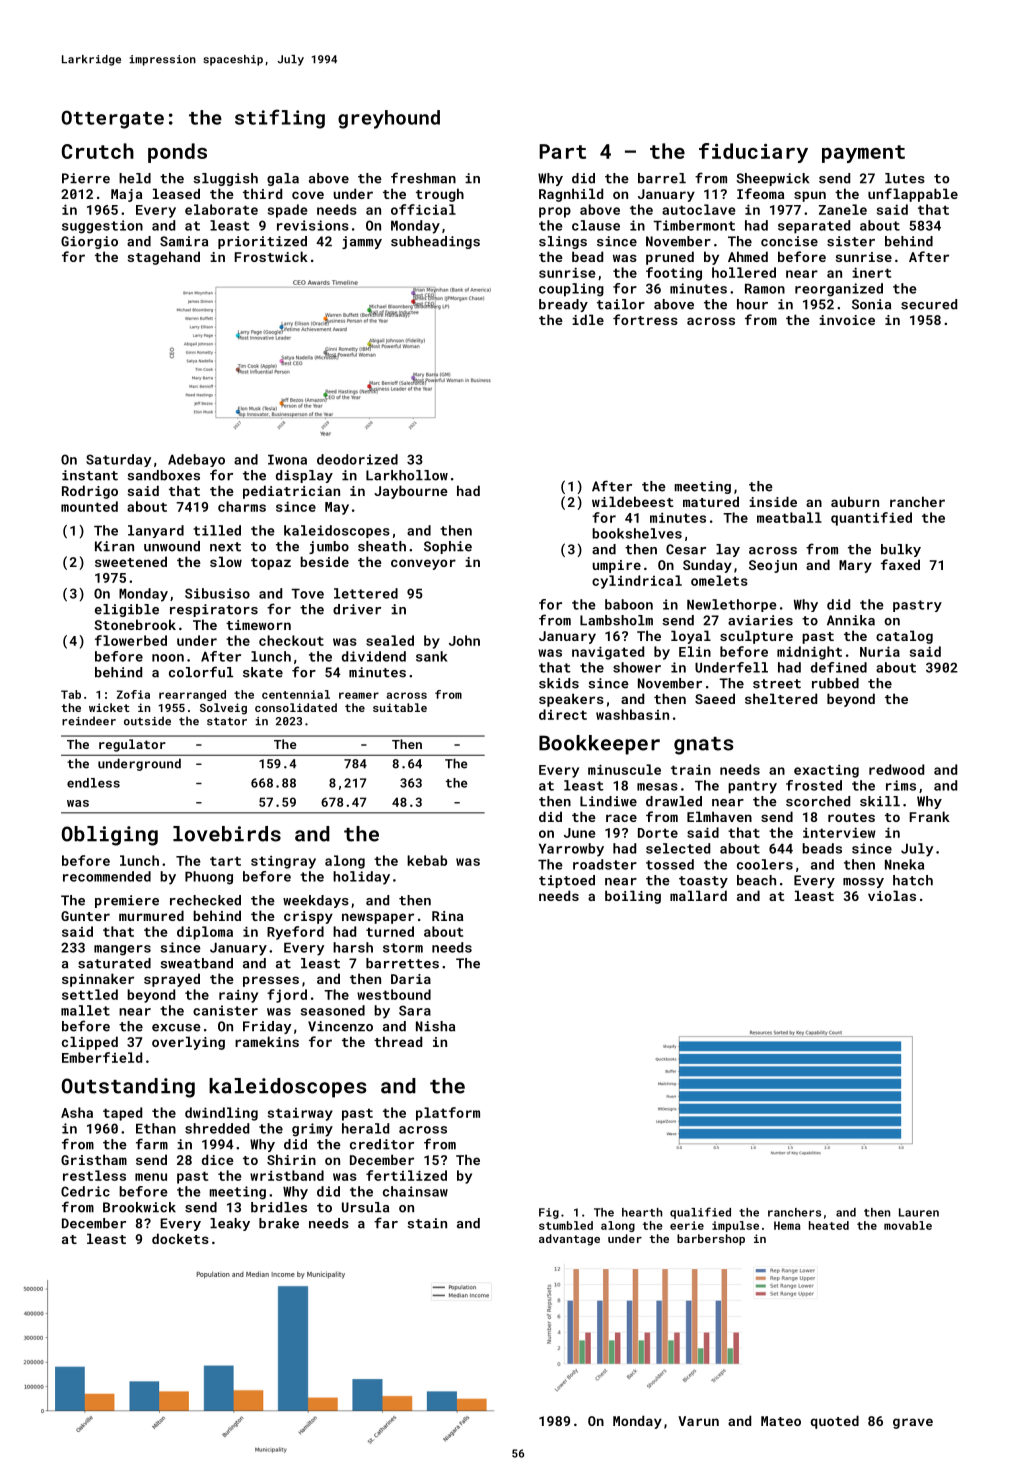 The width and height of the image is (1023, 1481). Describe the element at coordinates (180, 1238) in the image. I see `dockets` at that location.
